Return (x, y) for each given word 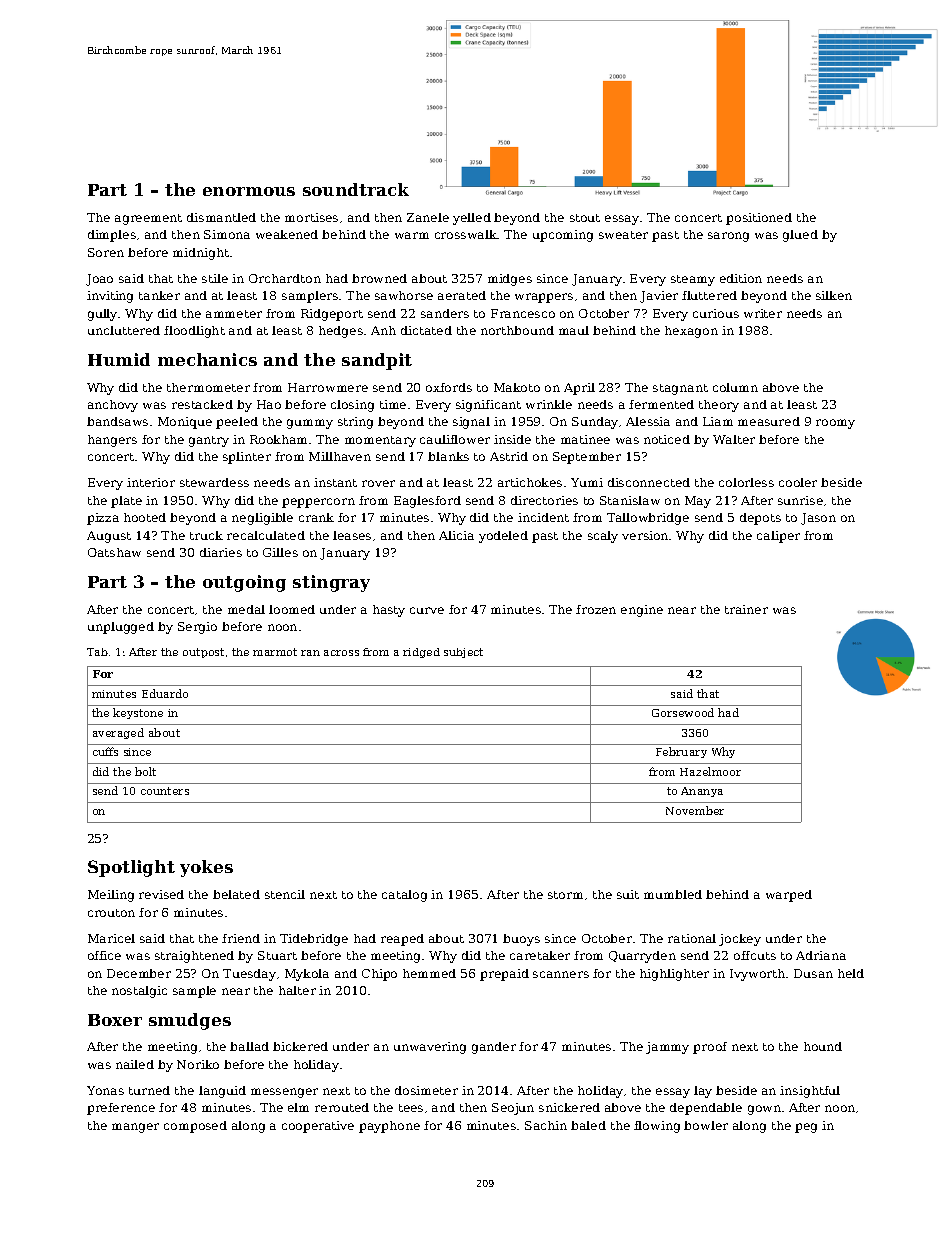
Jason (818, 519)
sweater (623, 235)
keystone (138, 713)
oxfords (449, 387)
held (851, 973)
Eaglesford (427, 502)
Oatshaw (114, 552)
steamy (693, 280)
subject (463, 653)
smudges (190, 1021)
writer (763, 313)
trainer (746, 609)
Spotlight (131, 868)
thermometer (208, 387)
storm (565, 895)
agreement (148, 219)
